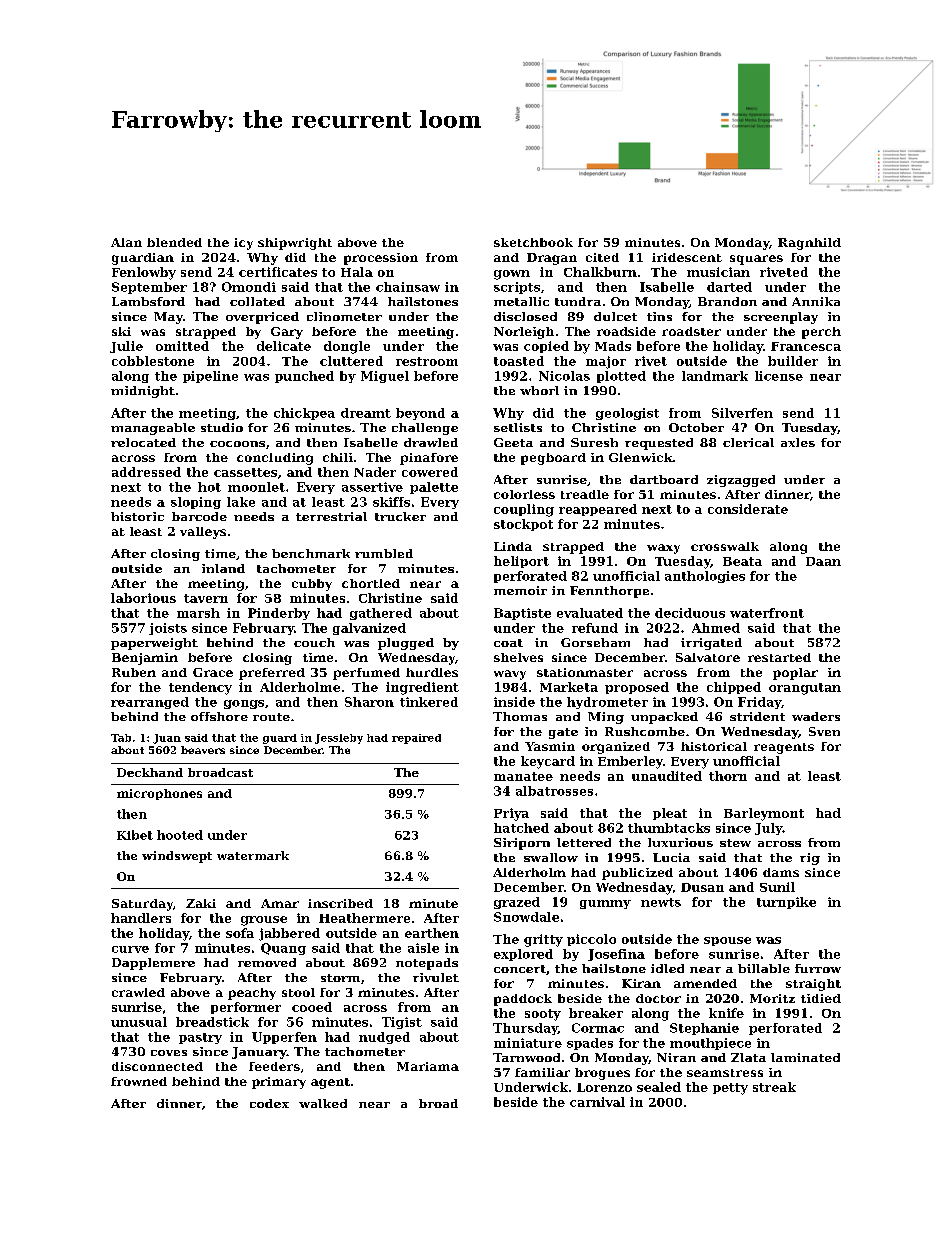  What do you see at coordinates (130, 949) in the screenshot?
I see `curve` at bounding box center [130, 949].
